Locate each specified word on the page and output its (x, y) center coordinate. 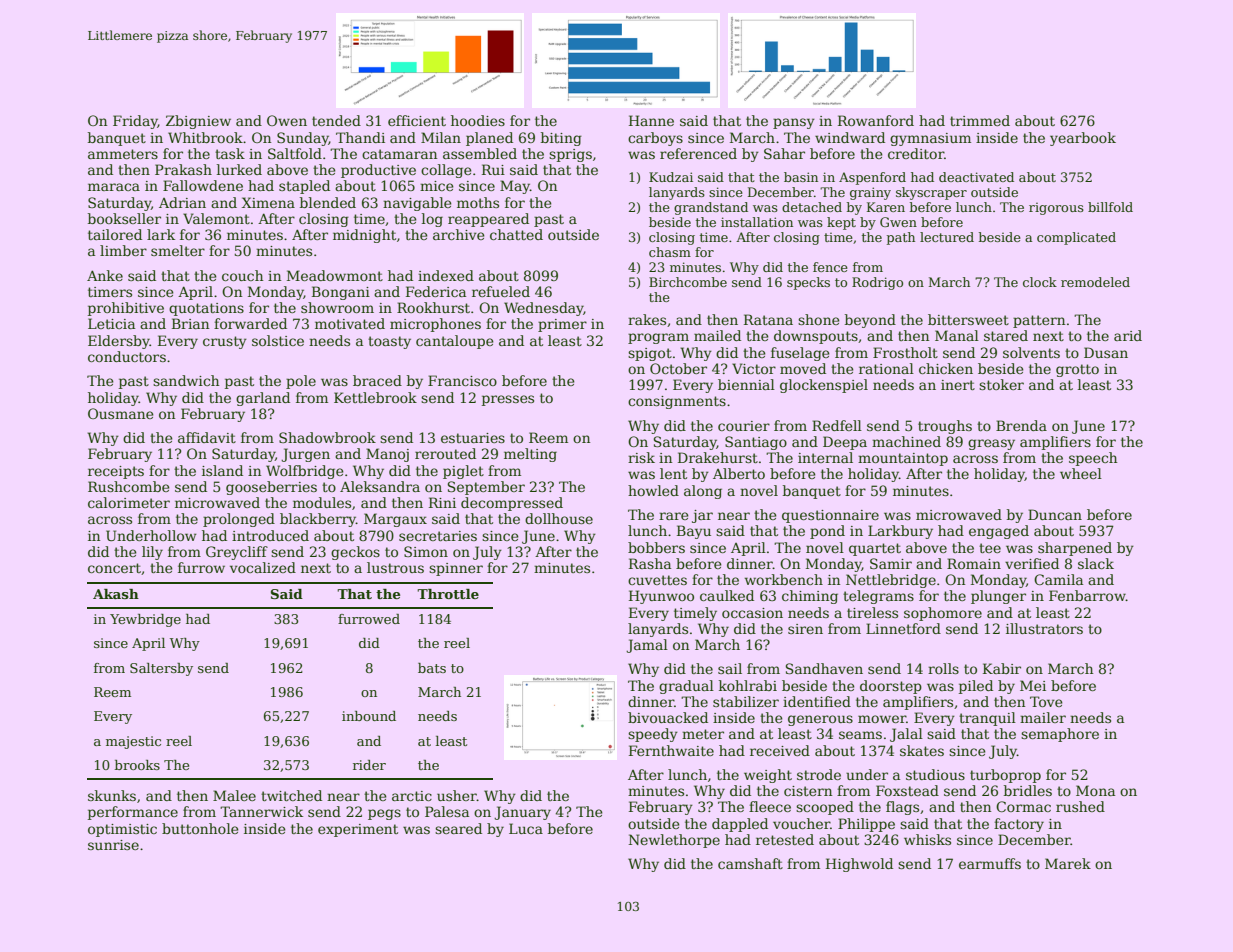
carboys (655, 139)
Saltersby (161, 669)
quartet (875, 549)
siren (805, 629)
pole (301, 382)
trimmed (980, 120)
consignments (677, 402)
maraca (114, 187)
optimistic (122, 830)
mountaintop (903, 459)
